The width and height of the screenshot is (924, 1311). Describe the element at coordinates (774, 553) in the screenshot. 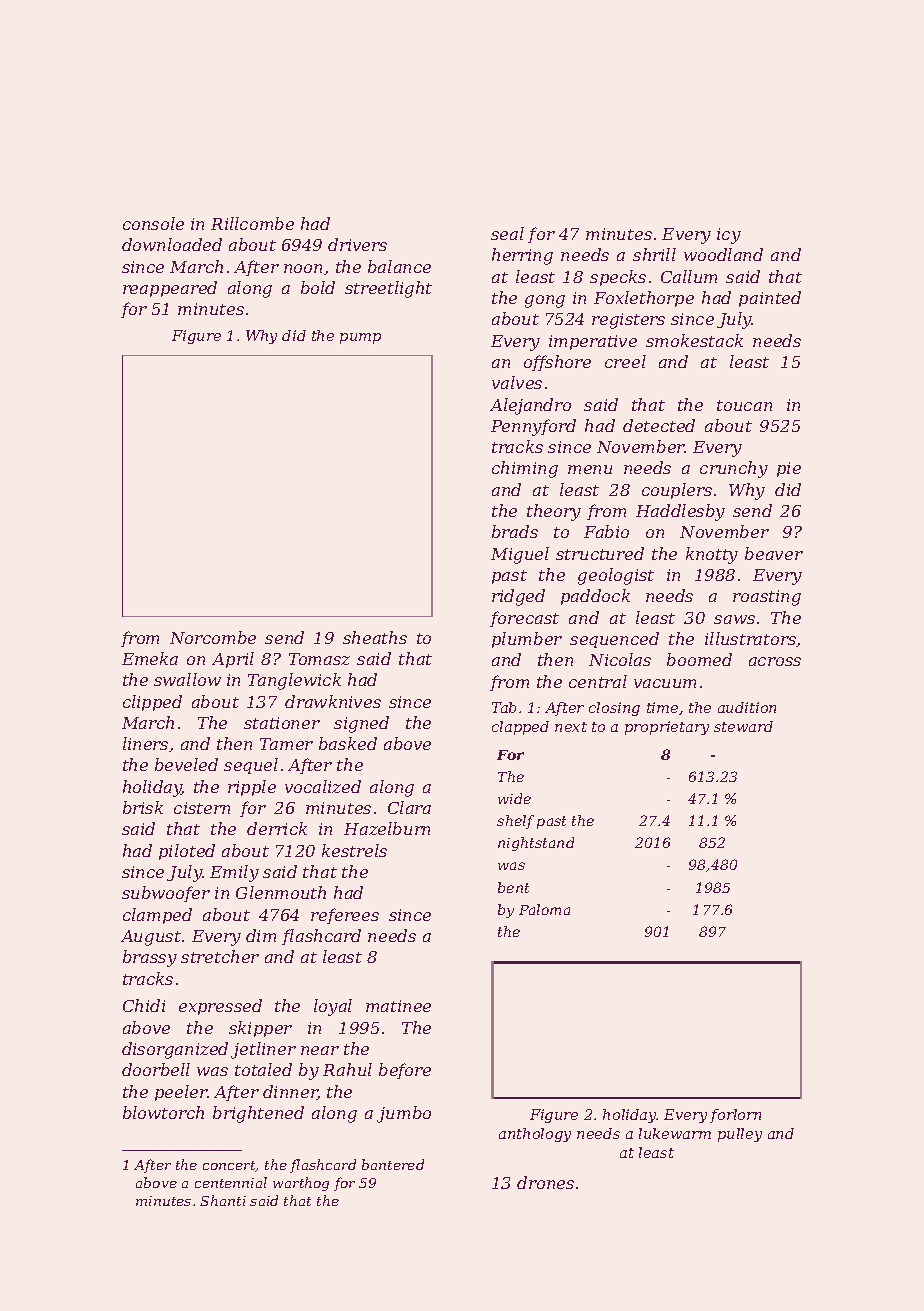

I see `beaver` at that location.
